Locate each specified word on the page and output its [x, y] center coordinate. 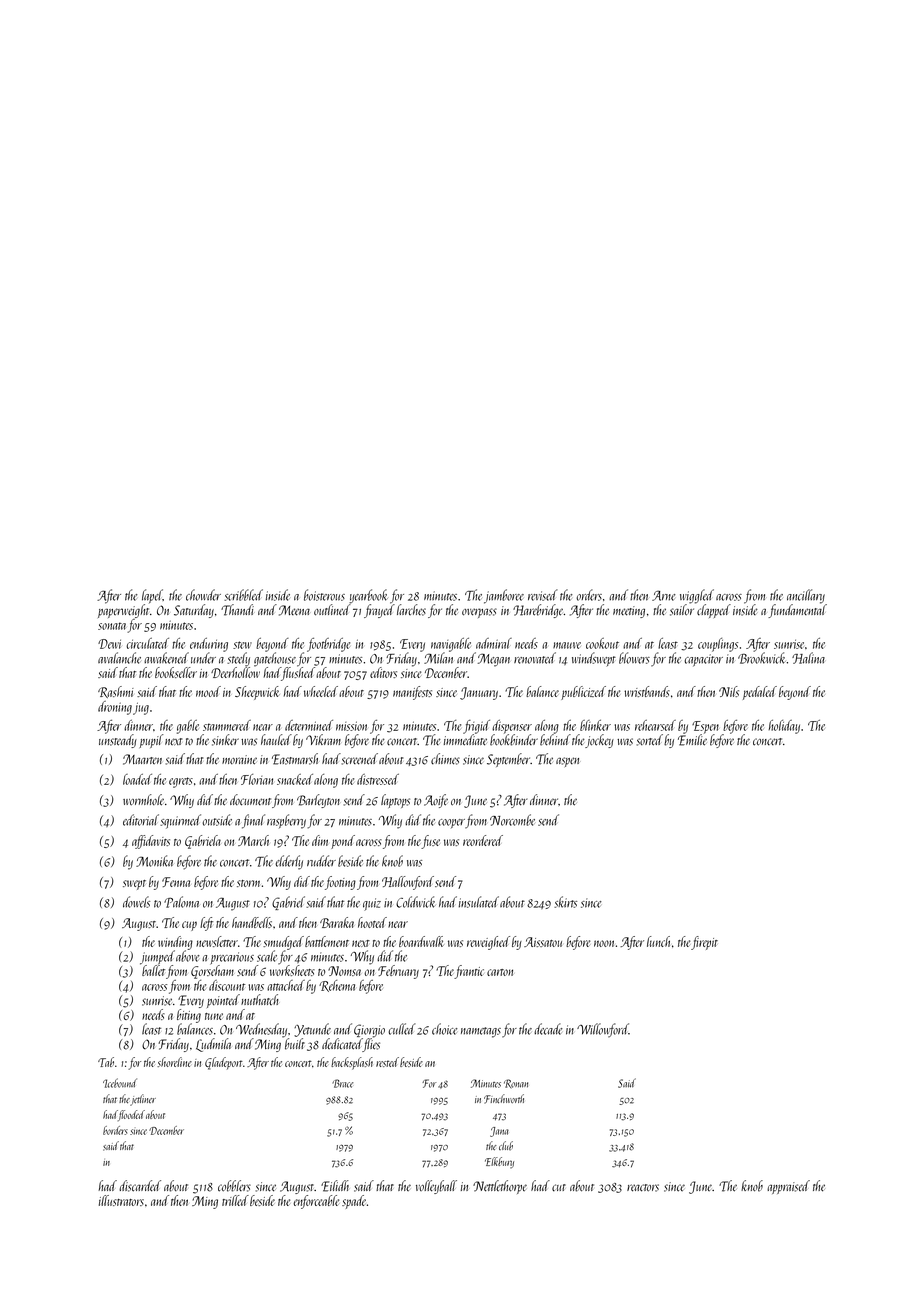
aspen [567, 762]
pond [343, 842]
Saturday [194, 611]
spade [354, 1202]
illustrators [121, 1200]
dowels [136, 902]
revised [543, 595]
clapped [714, 611]
